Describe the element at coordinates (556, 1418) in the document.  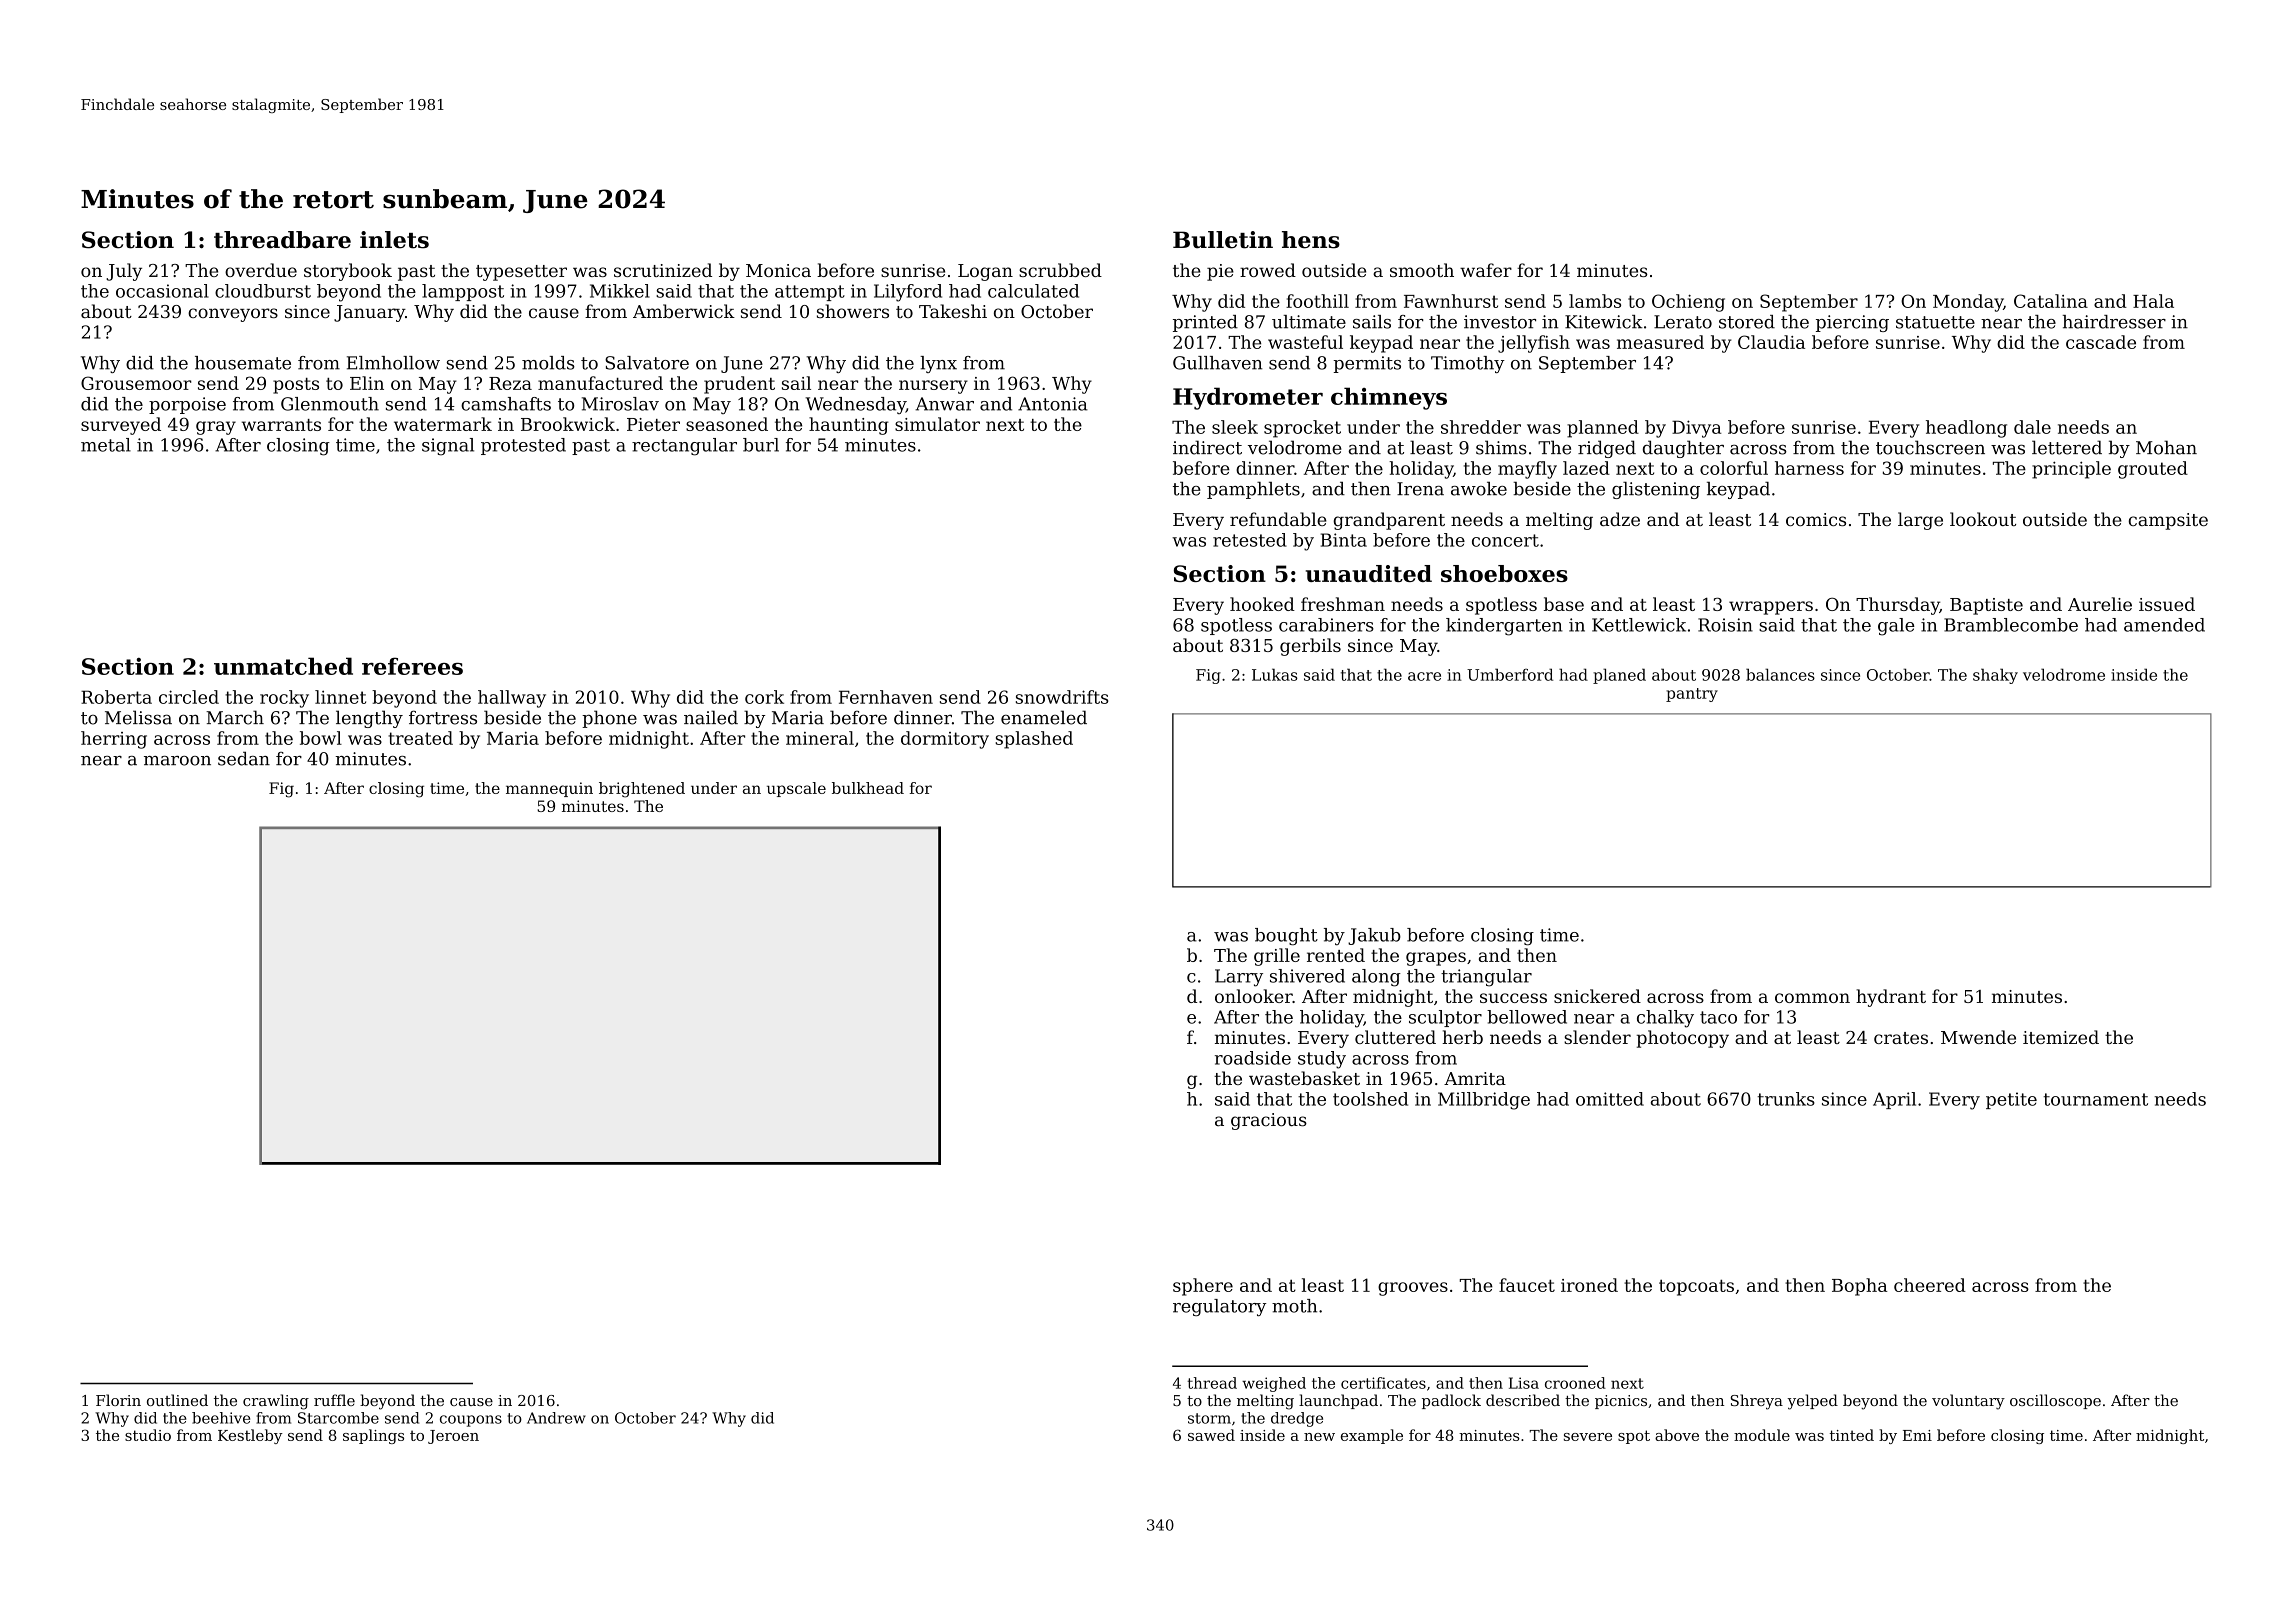
I see `Andrew` at that location.
